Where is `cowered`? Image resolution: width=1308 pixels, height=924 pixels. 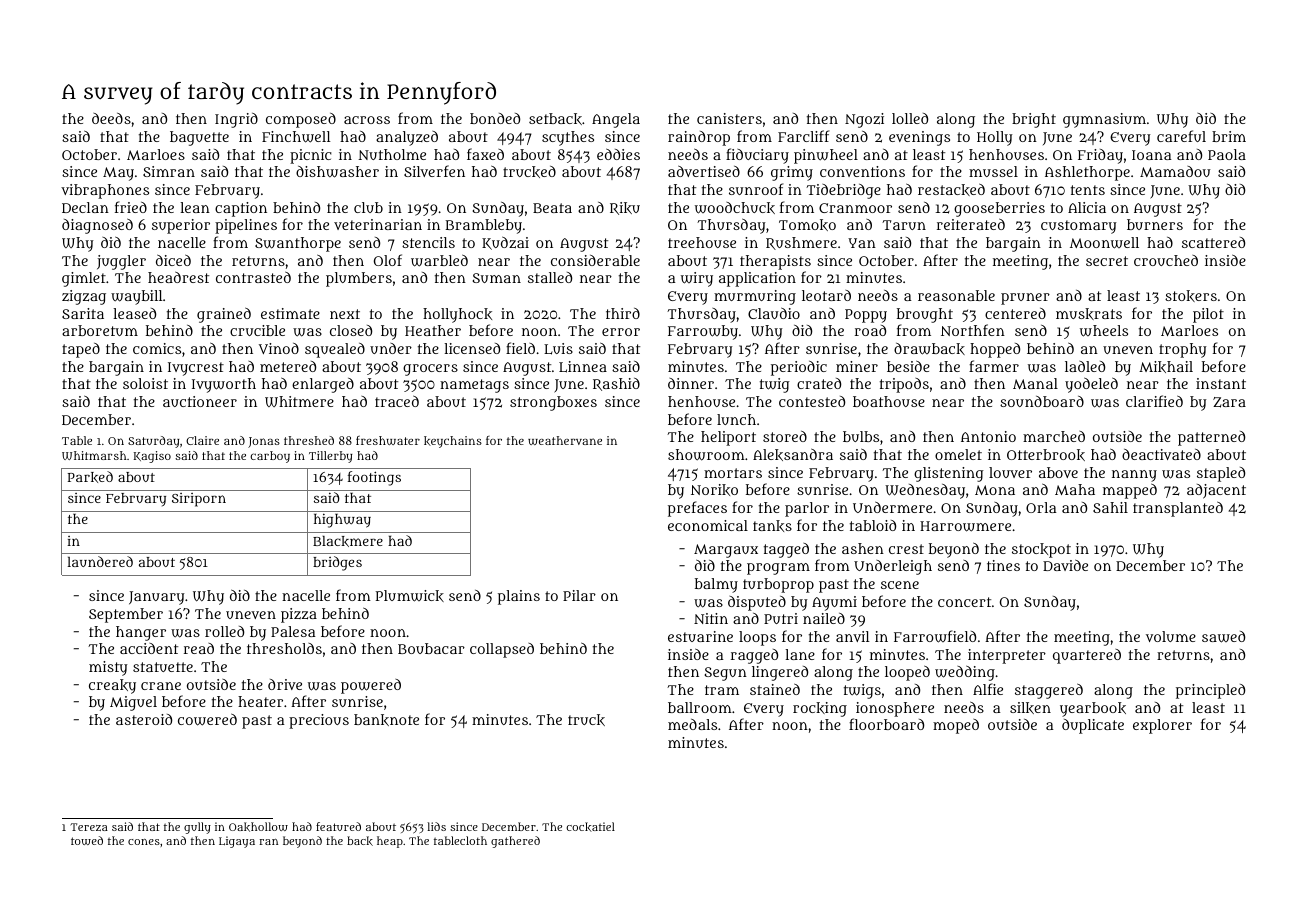
cowered is located at coordinates (207, 719).
